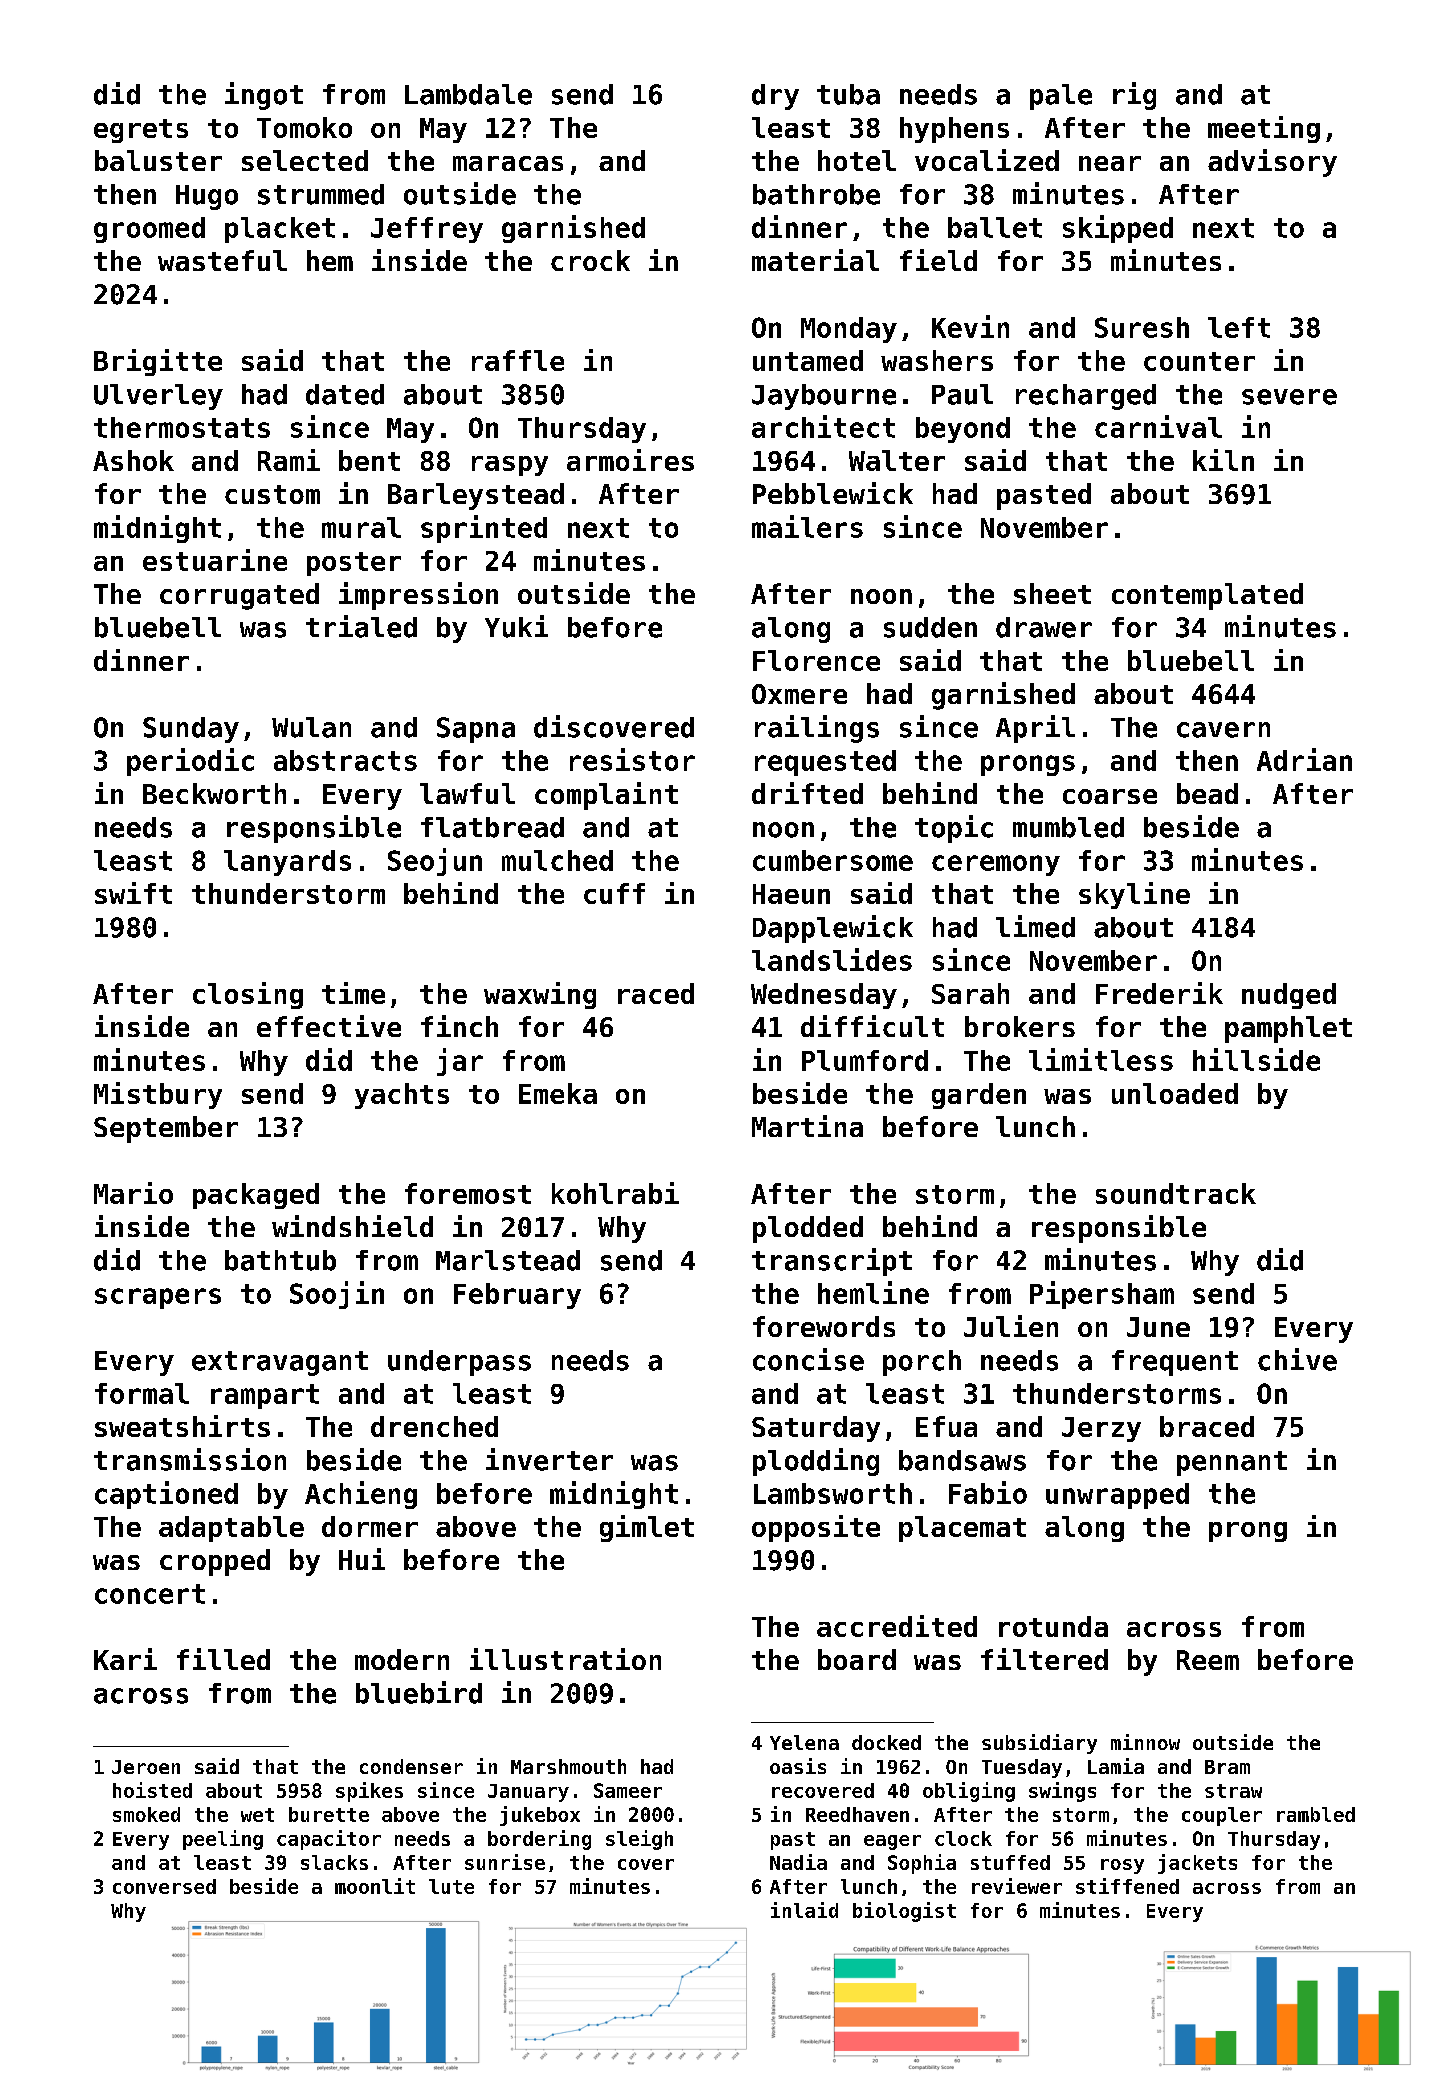 The width and height of the page is (1450, 2100). I want to click on Lambdale, so click(468, 94).
